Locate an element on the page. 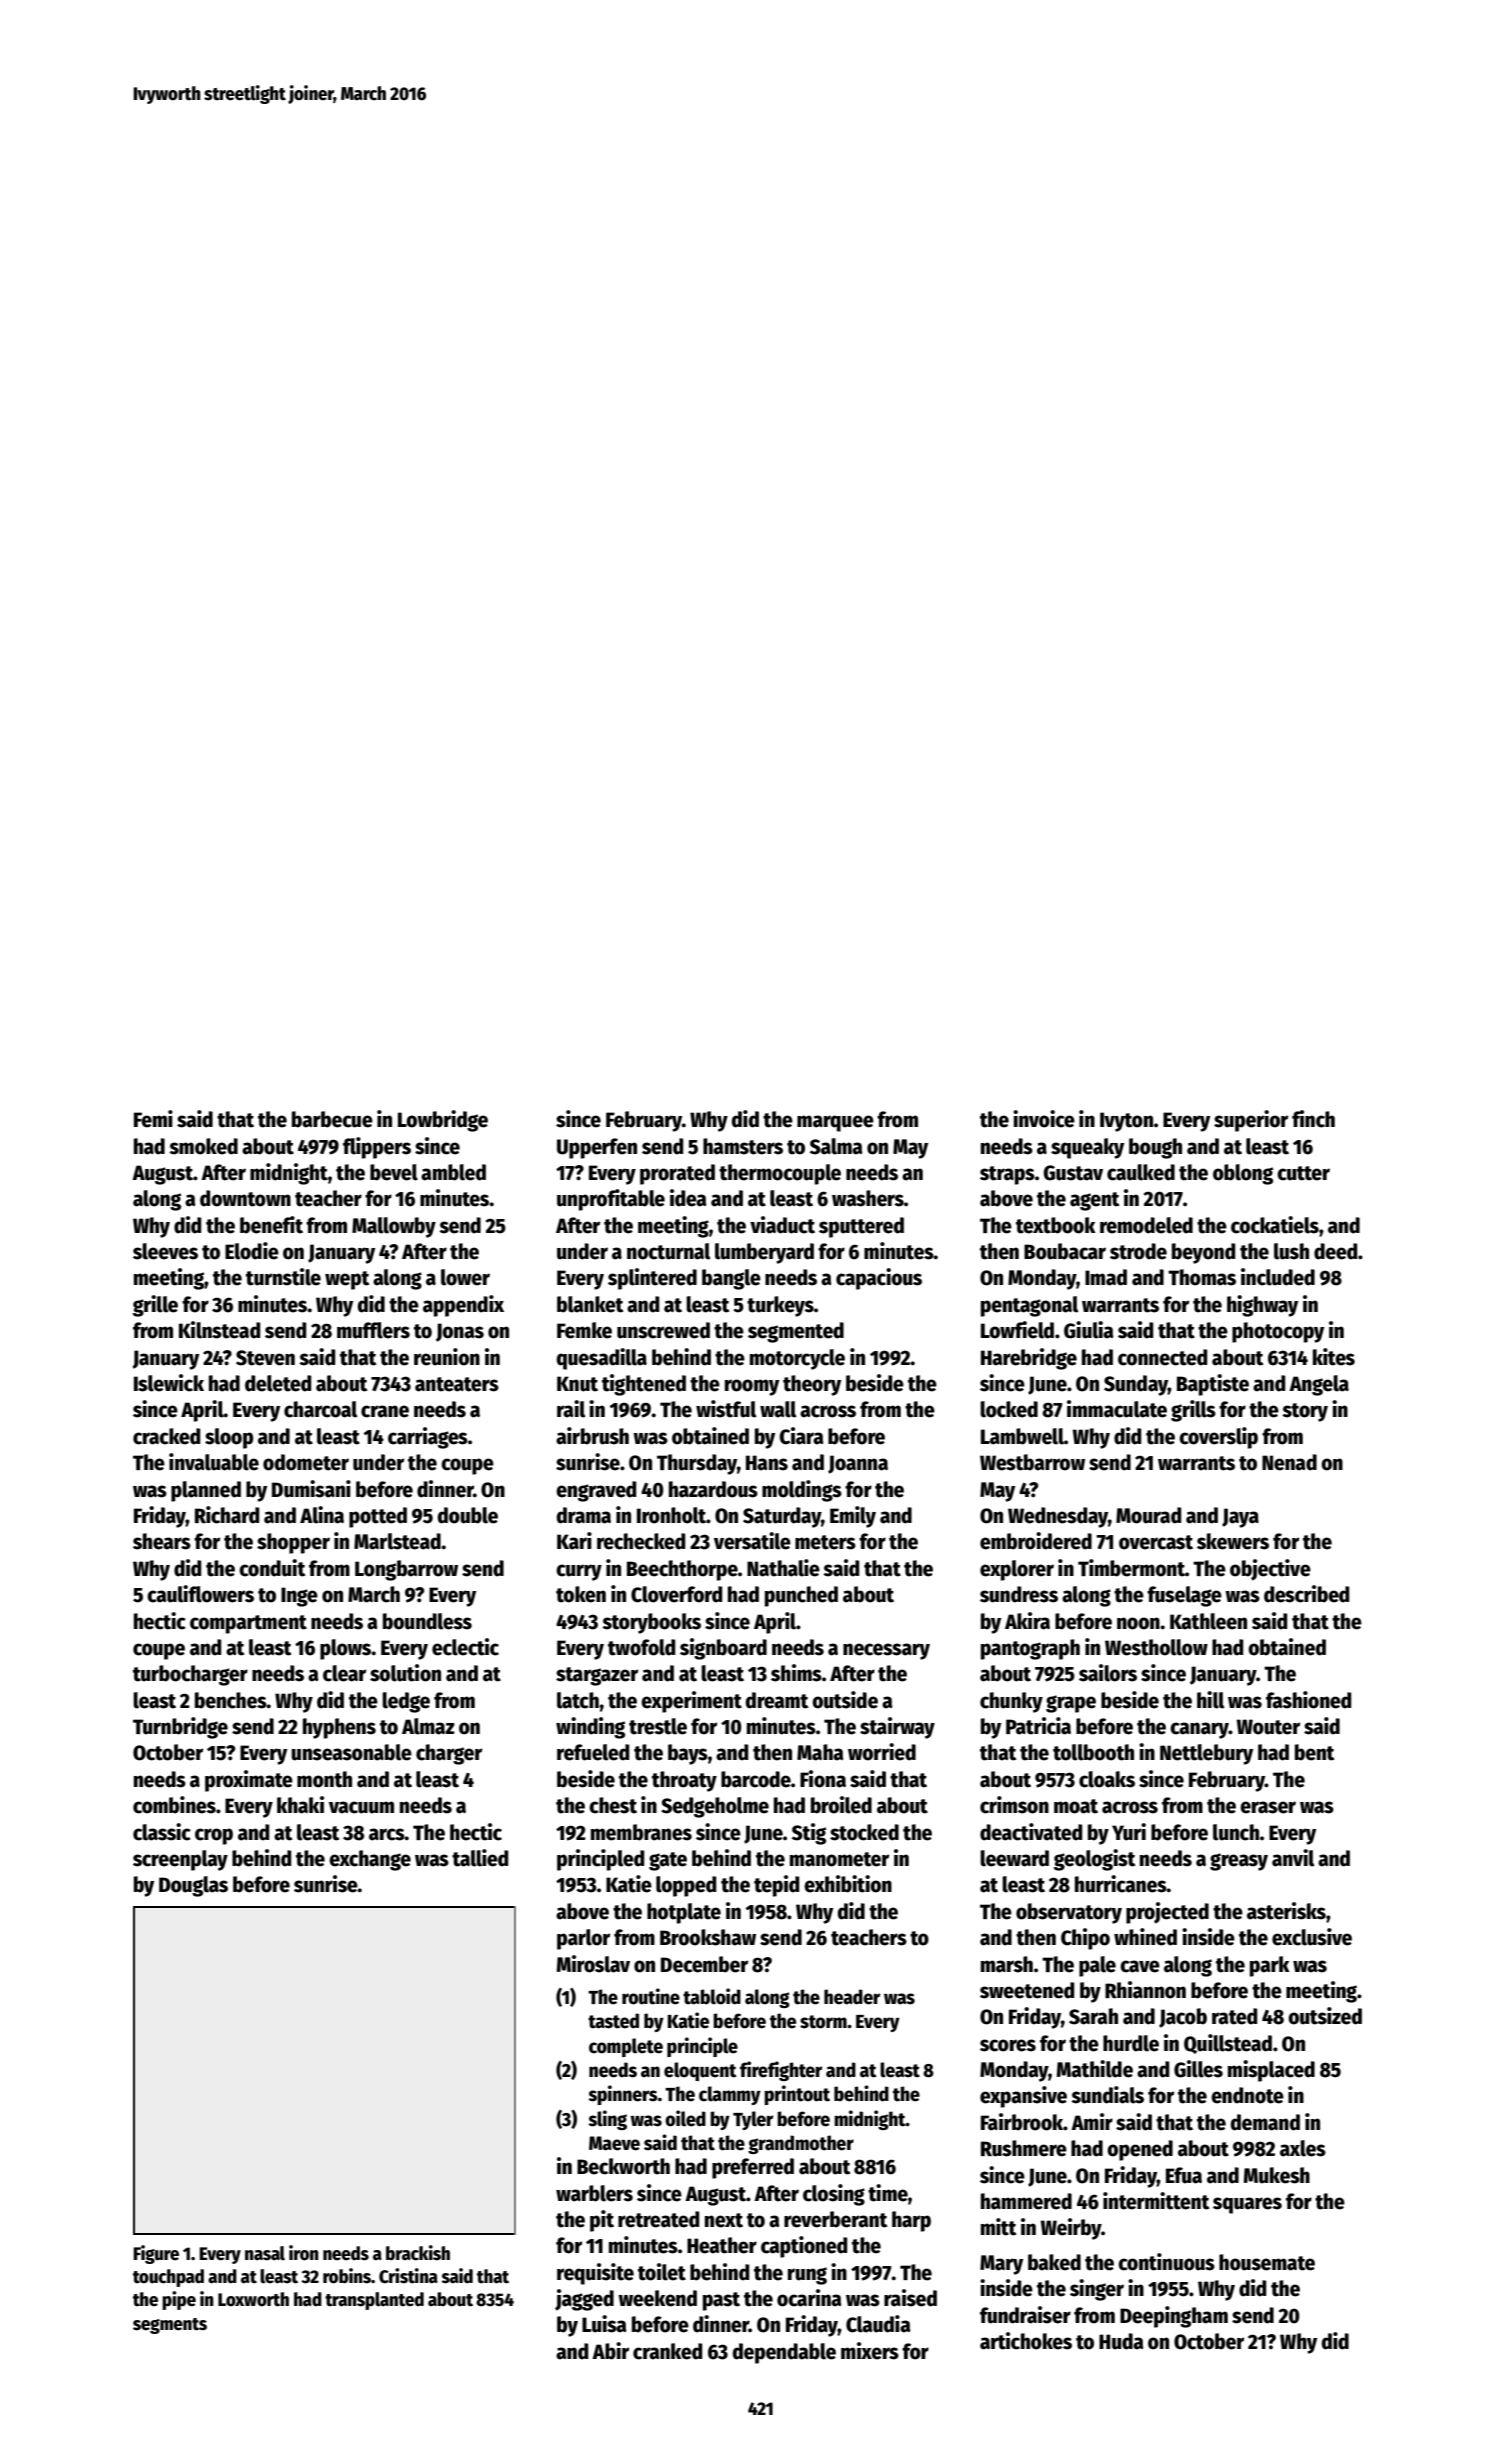 Image resolution: width=1496 pixels, height=2464 pixels. anteaters is located at coordinates (457, 1384).
